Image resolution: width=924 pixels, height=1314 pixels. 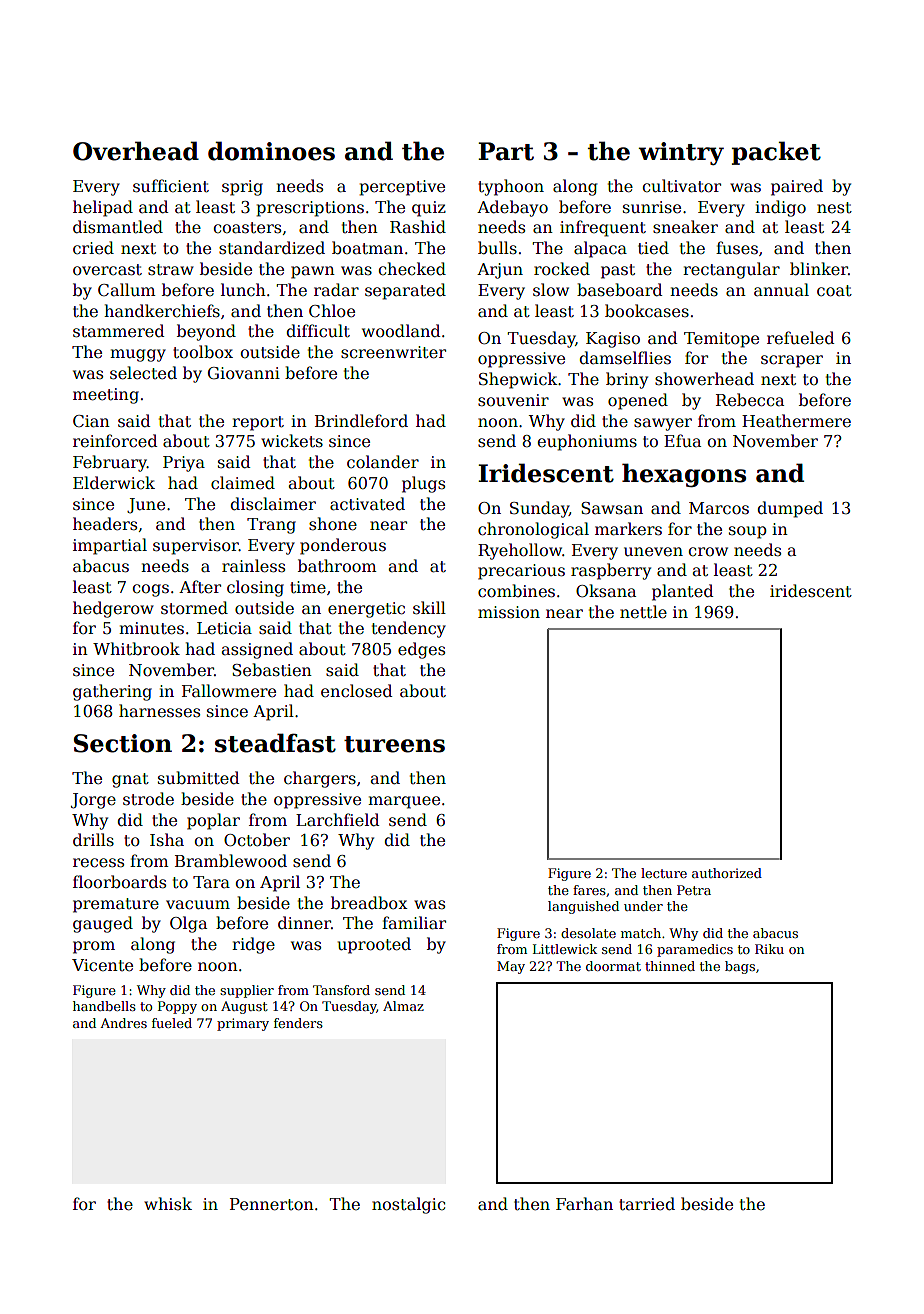 I want to click on Overhead, so click(x=136, y=151).
